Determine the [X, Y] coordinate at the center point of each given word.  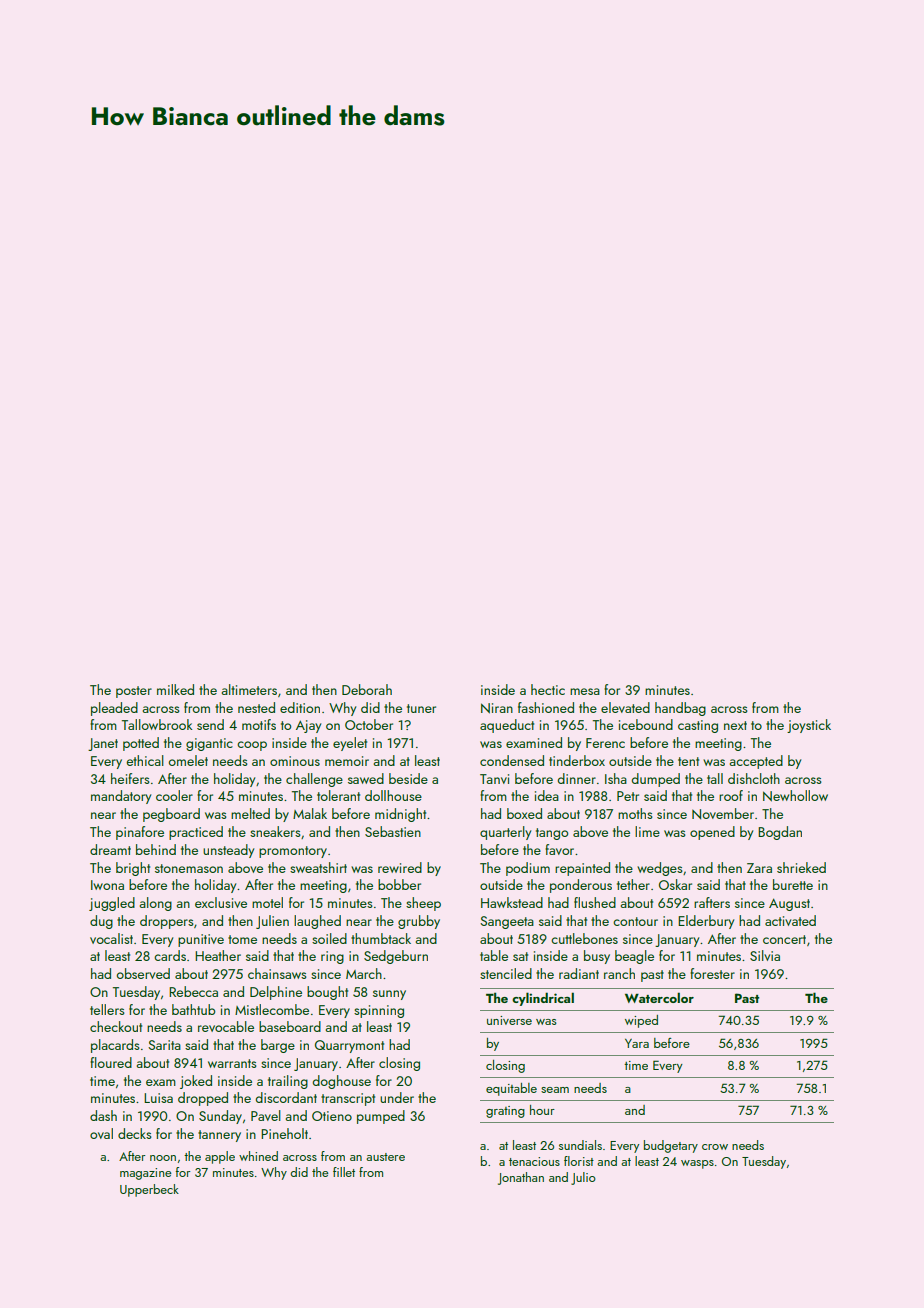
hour [542, 1110]
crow [715, 1147]
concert [784, 939]
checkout [116, 1026]
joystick [809, 726]
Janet [103, 744]
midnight [400, 815]
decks [135, 1133]
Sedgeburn [396, 957]
